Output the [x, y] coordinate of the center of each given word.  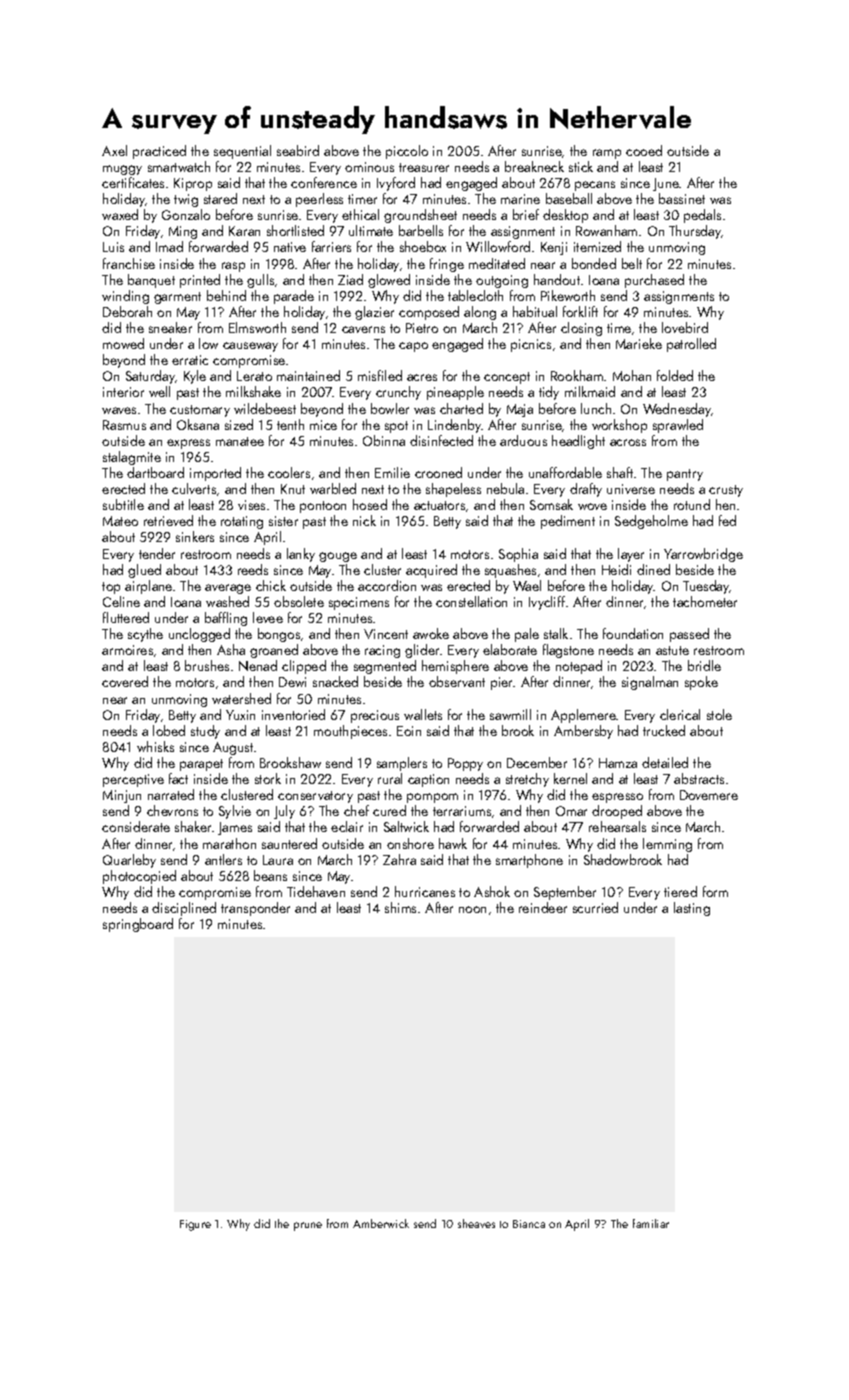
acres [422, 377]
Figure [195, 1225]
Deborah [127, 311]
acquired [431, 571]
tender [157, 553]
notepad [579, 667]
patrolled [691, 345]
